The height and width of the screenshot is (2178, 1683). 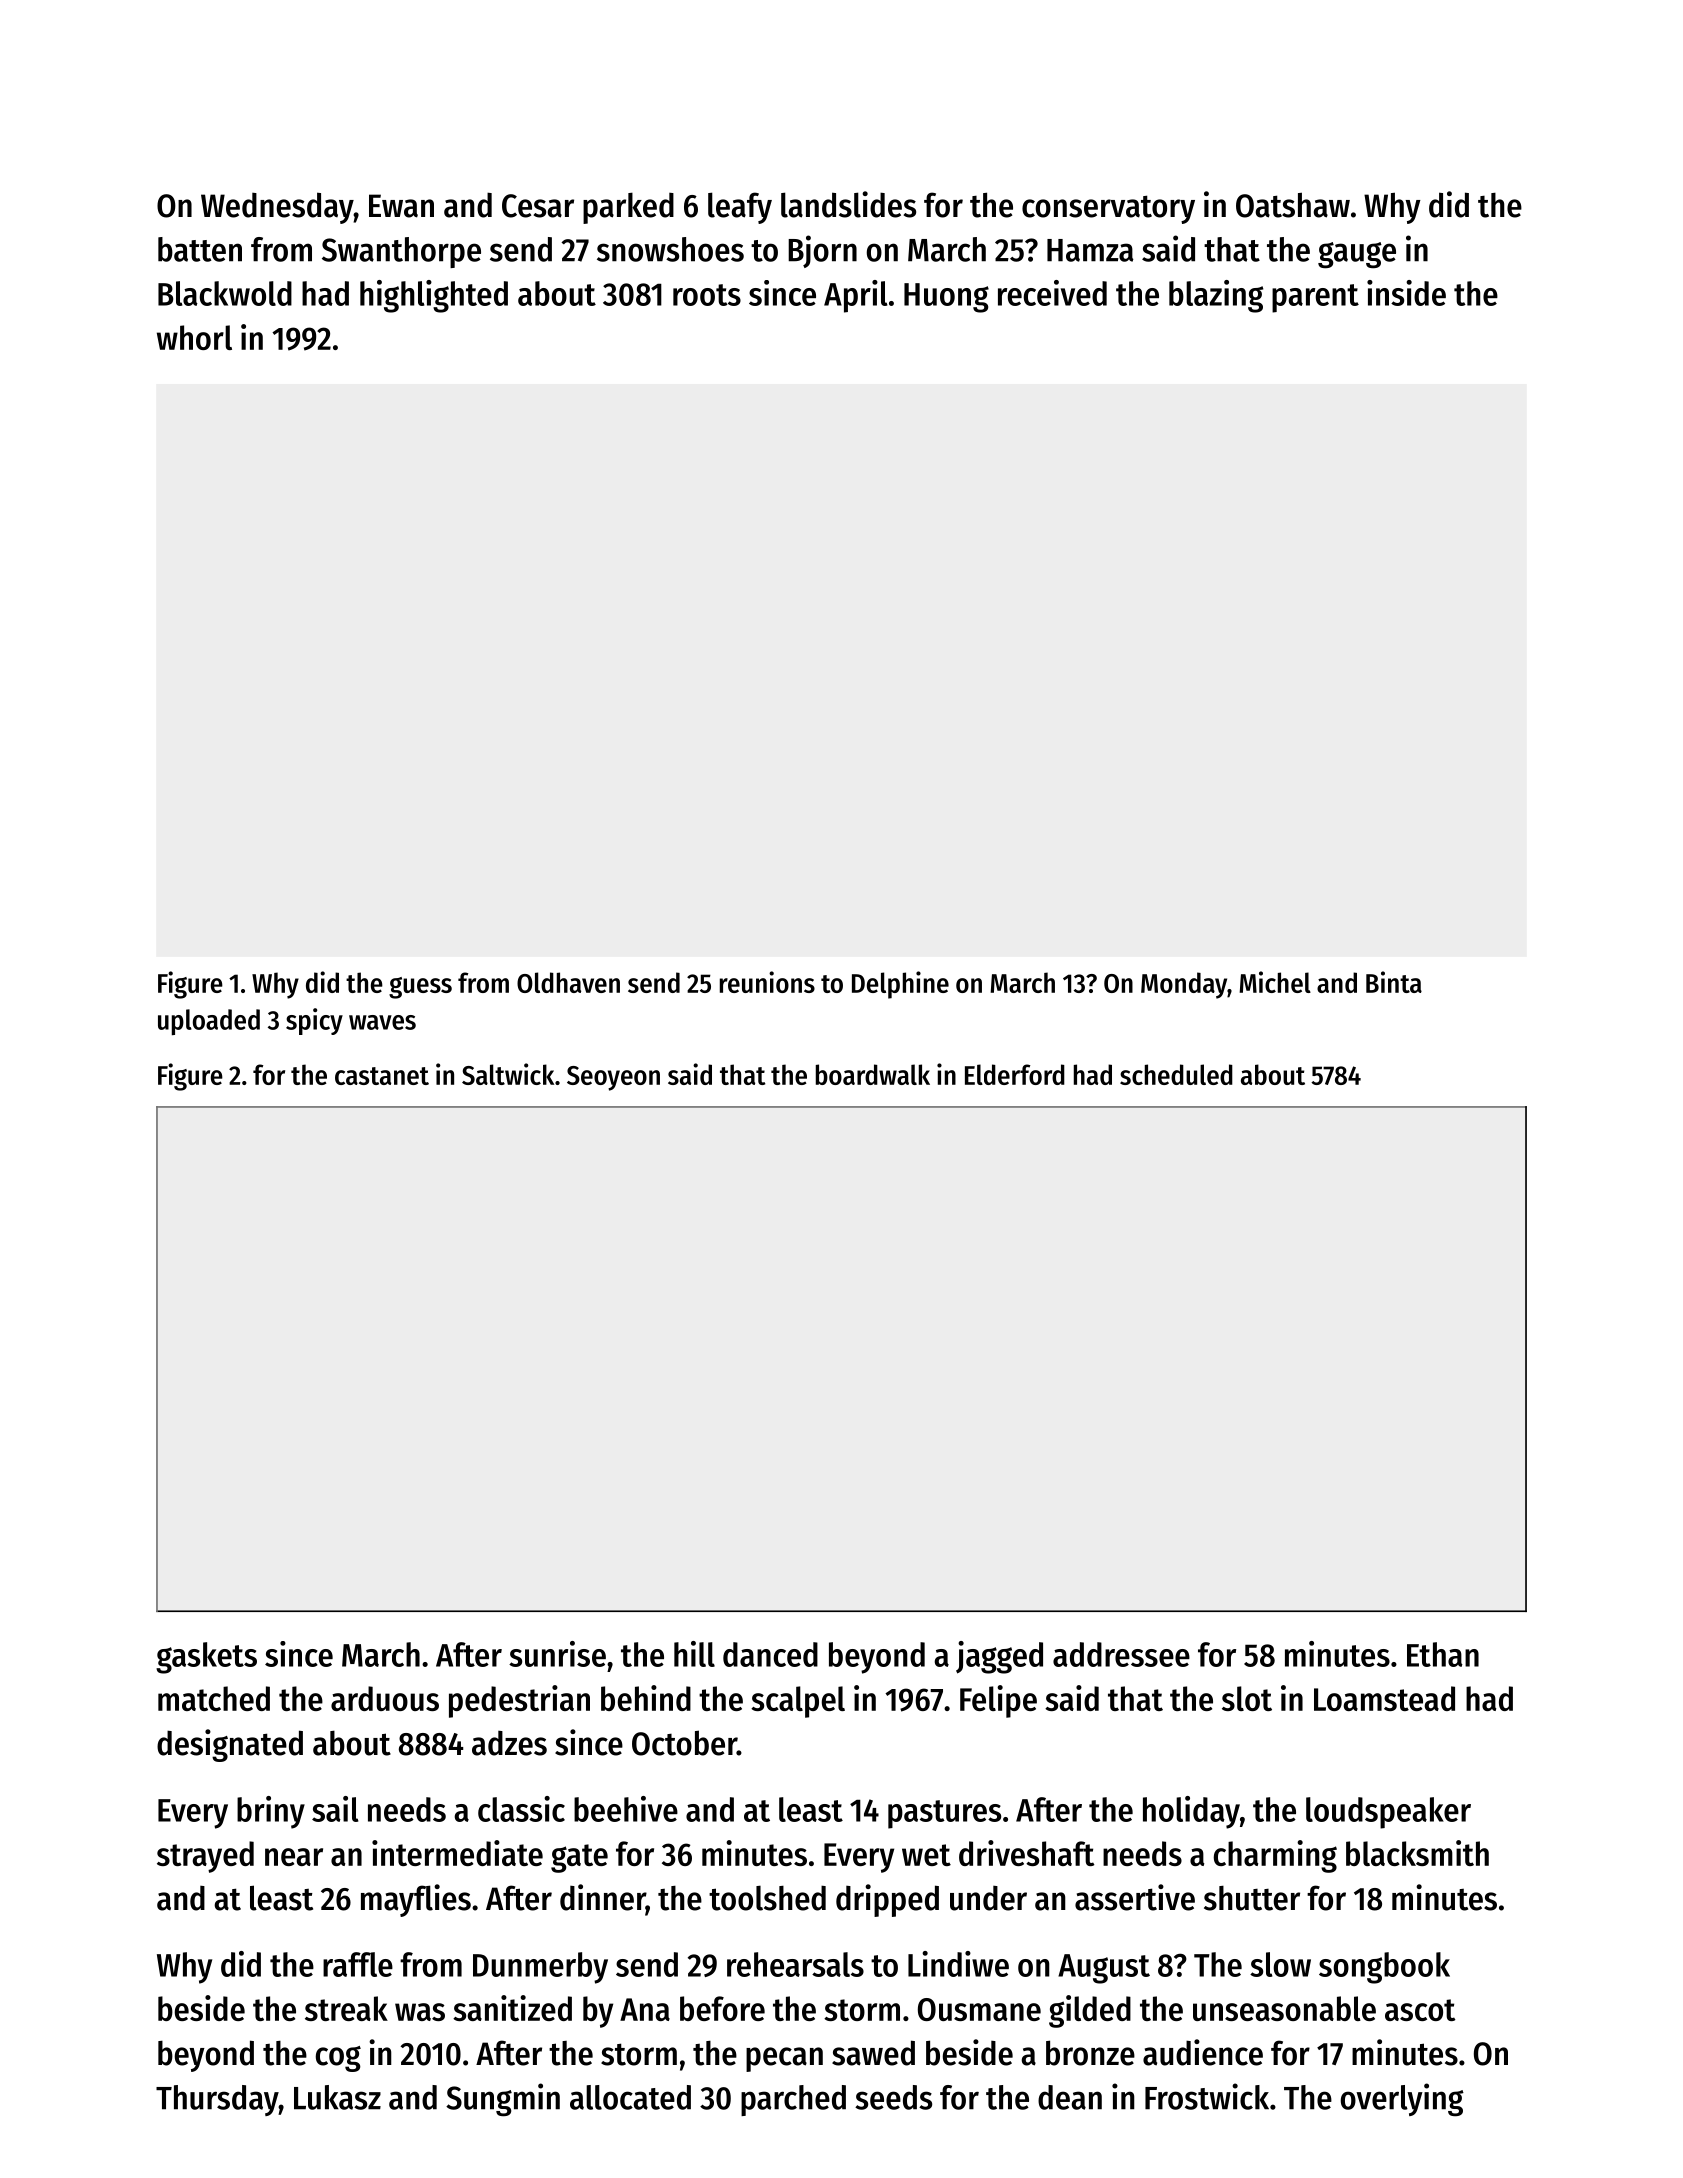 What do you see at coordinates (1443, 1654) in the screenshot?
I see `Ethan` at bounding box center [1443, 1654].
